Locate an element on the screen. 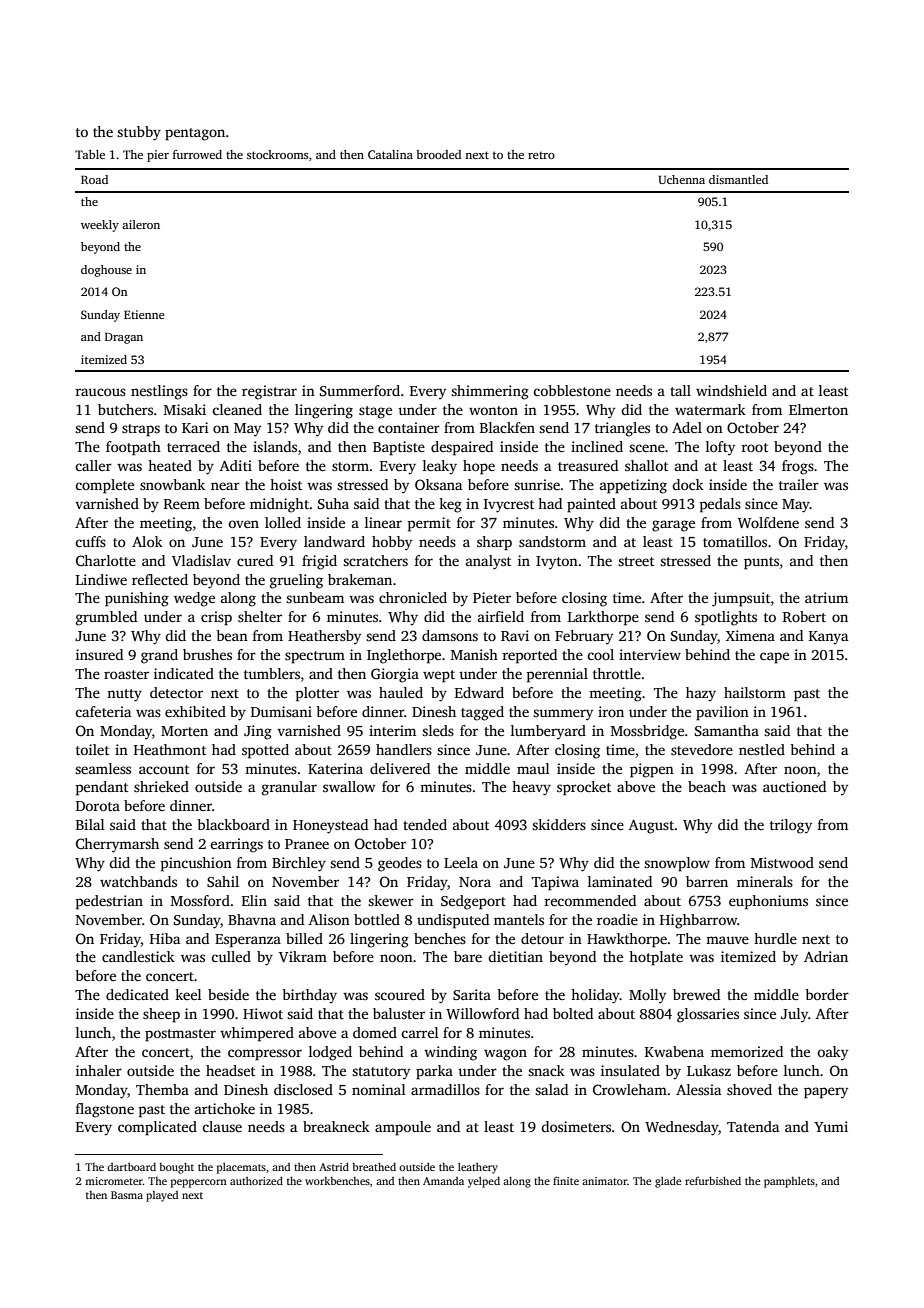  played is located at coordinates (162, 1196).
